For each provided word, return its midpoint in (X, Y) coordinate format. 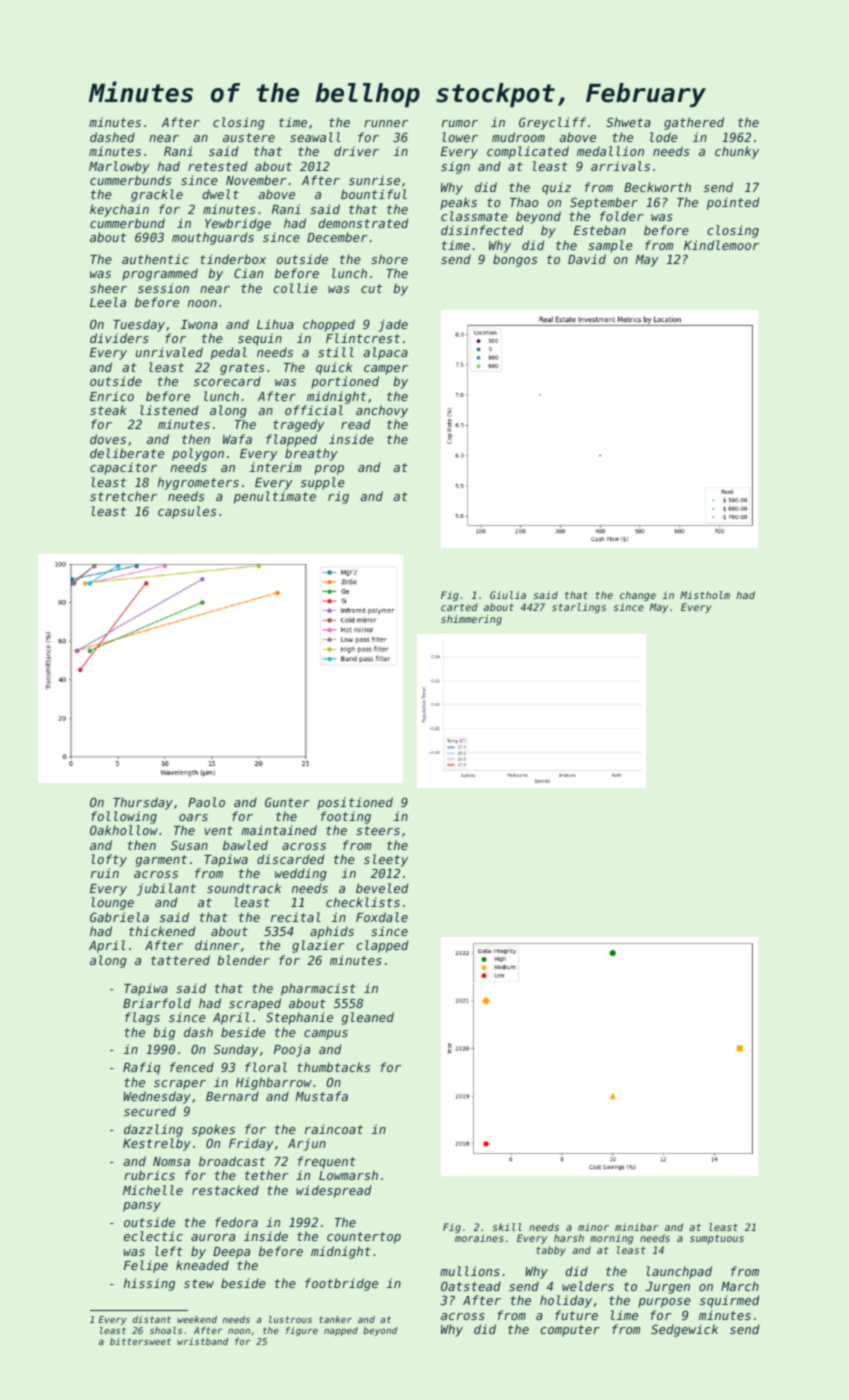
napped (341, 1331)
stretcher (123, 496)
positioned (355, 803)
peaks (458, 203)
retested (217, 166)
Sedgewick (684, 1330)
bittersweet (140, 1341)
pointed (733, 203)
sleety (386, 860)
